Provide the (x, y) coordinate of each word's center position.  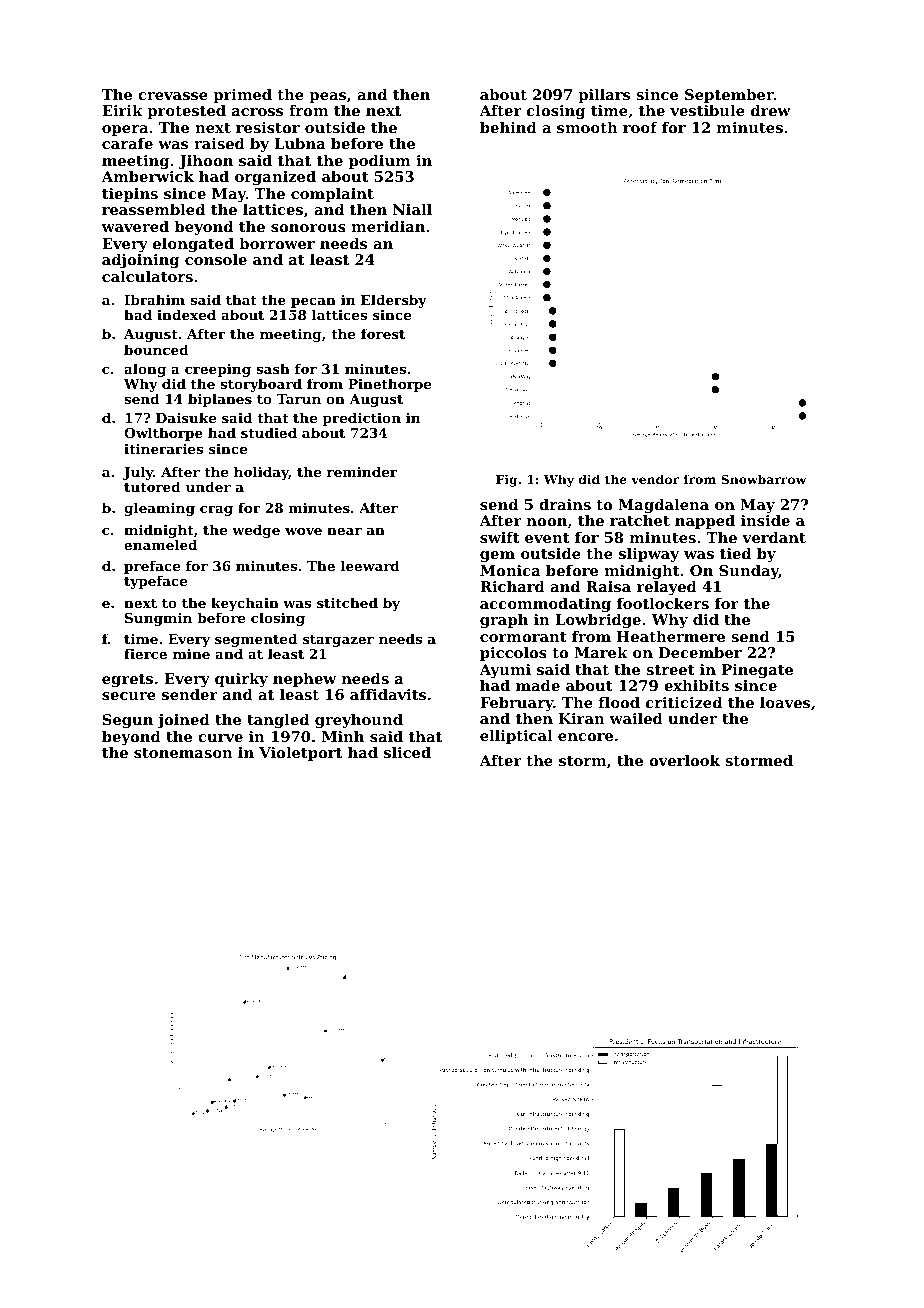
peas (327, 97)
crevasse (173, 96)
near (344, 531)
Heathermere (671, 636)
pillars (604, 96)
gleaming (159, 509)
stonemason (183, 753)
